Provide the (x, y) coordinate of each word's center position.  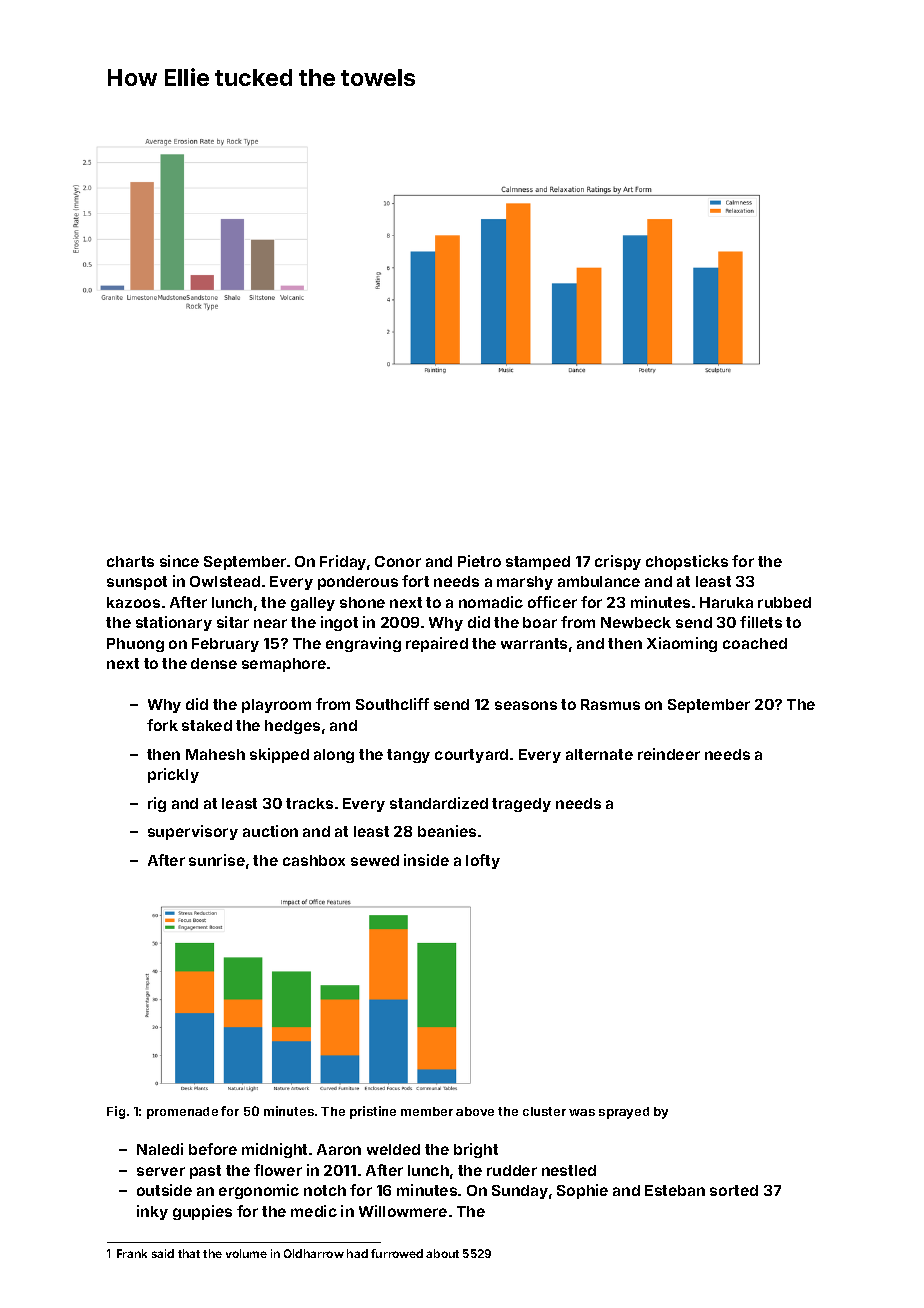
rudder (512, 1170)
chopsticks (687, 562)
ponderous (358, 583)
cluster (544, 1111)
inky (152, 1212)
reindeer (669, 754)
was (582, 1112)
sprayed (624, 1113)
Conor (398, 561)
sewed (375, 860)
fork (162, 725)
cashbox (314, 860)
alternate (599, 754)
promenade (182, 1113)
